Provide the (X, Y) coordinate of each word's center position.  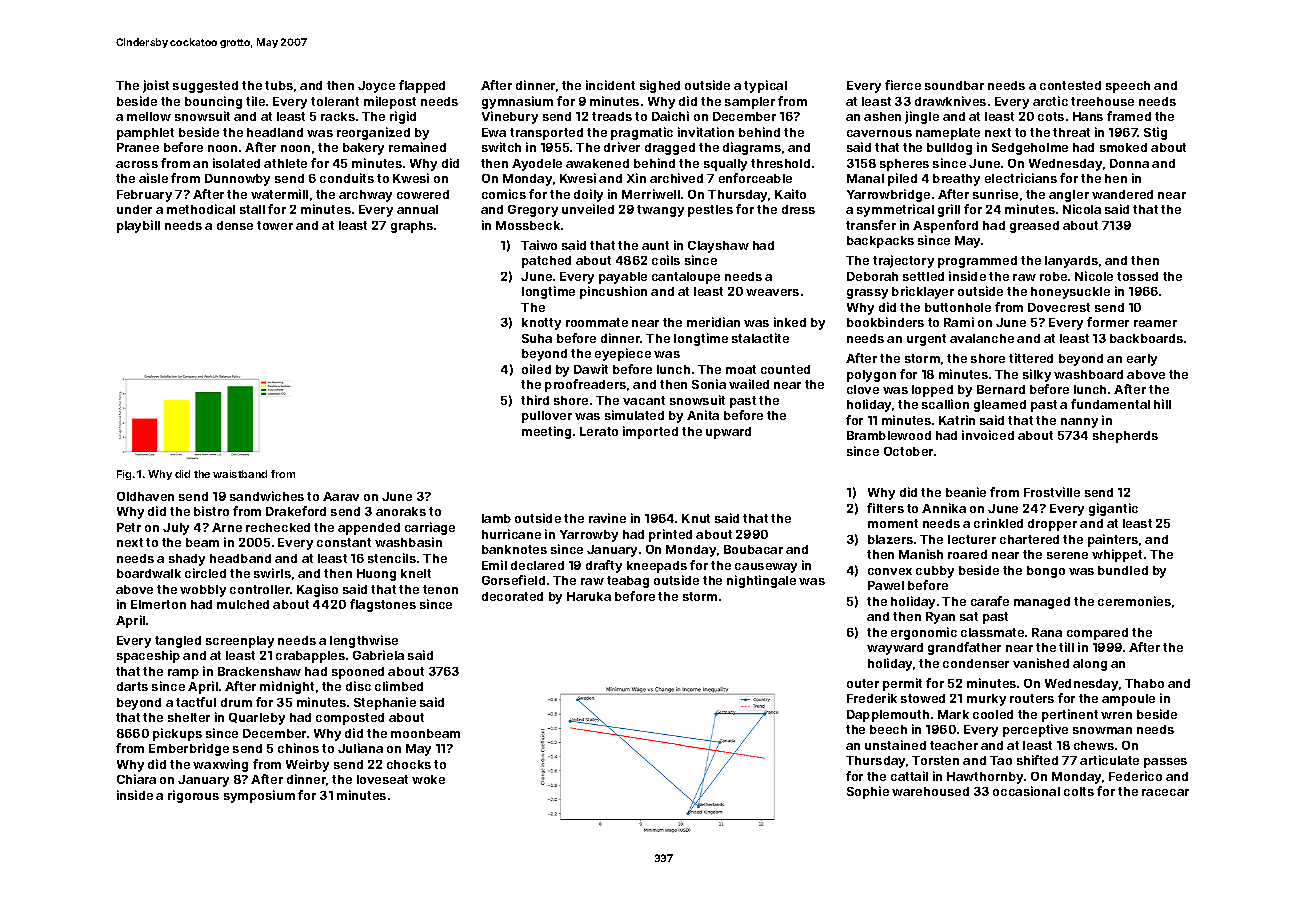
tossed (1137, 276)
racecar (1165, 792)
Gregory (533, 211)
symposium (259, 796)
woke (428, 779)
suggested (205, 87)
